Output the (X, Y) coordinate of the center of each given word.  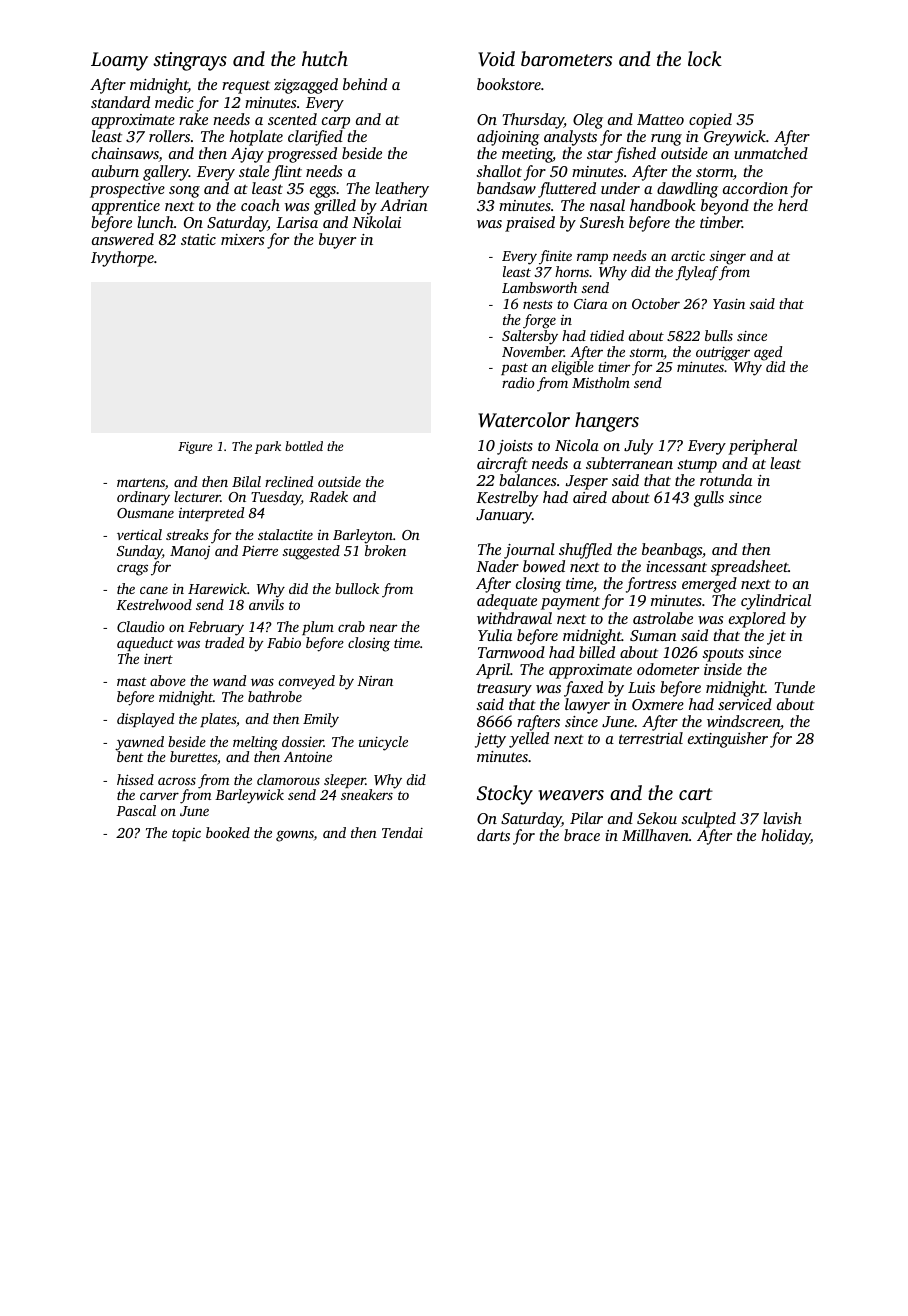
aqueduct (145, 644)
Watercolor (524, 420)
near (383, 628)
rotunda (726, 480)
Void (496, 59)
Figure (195, 448)
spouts (723, 655)
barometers (566, 58)
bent (130, 756)
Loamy (119, 61)
